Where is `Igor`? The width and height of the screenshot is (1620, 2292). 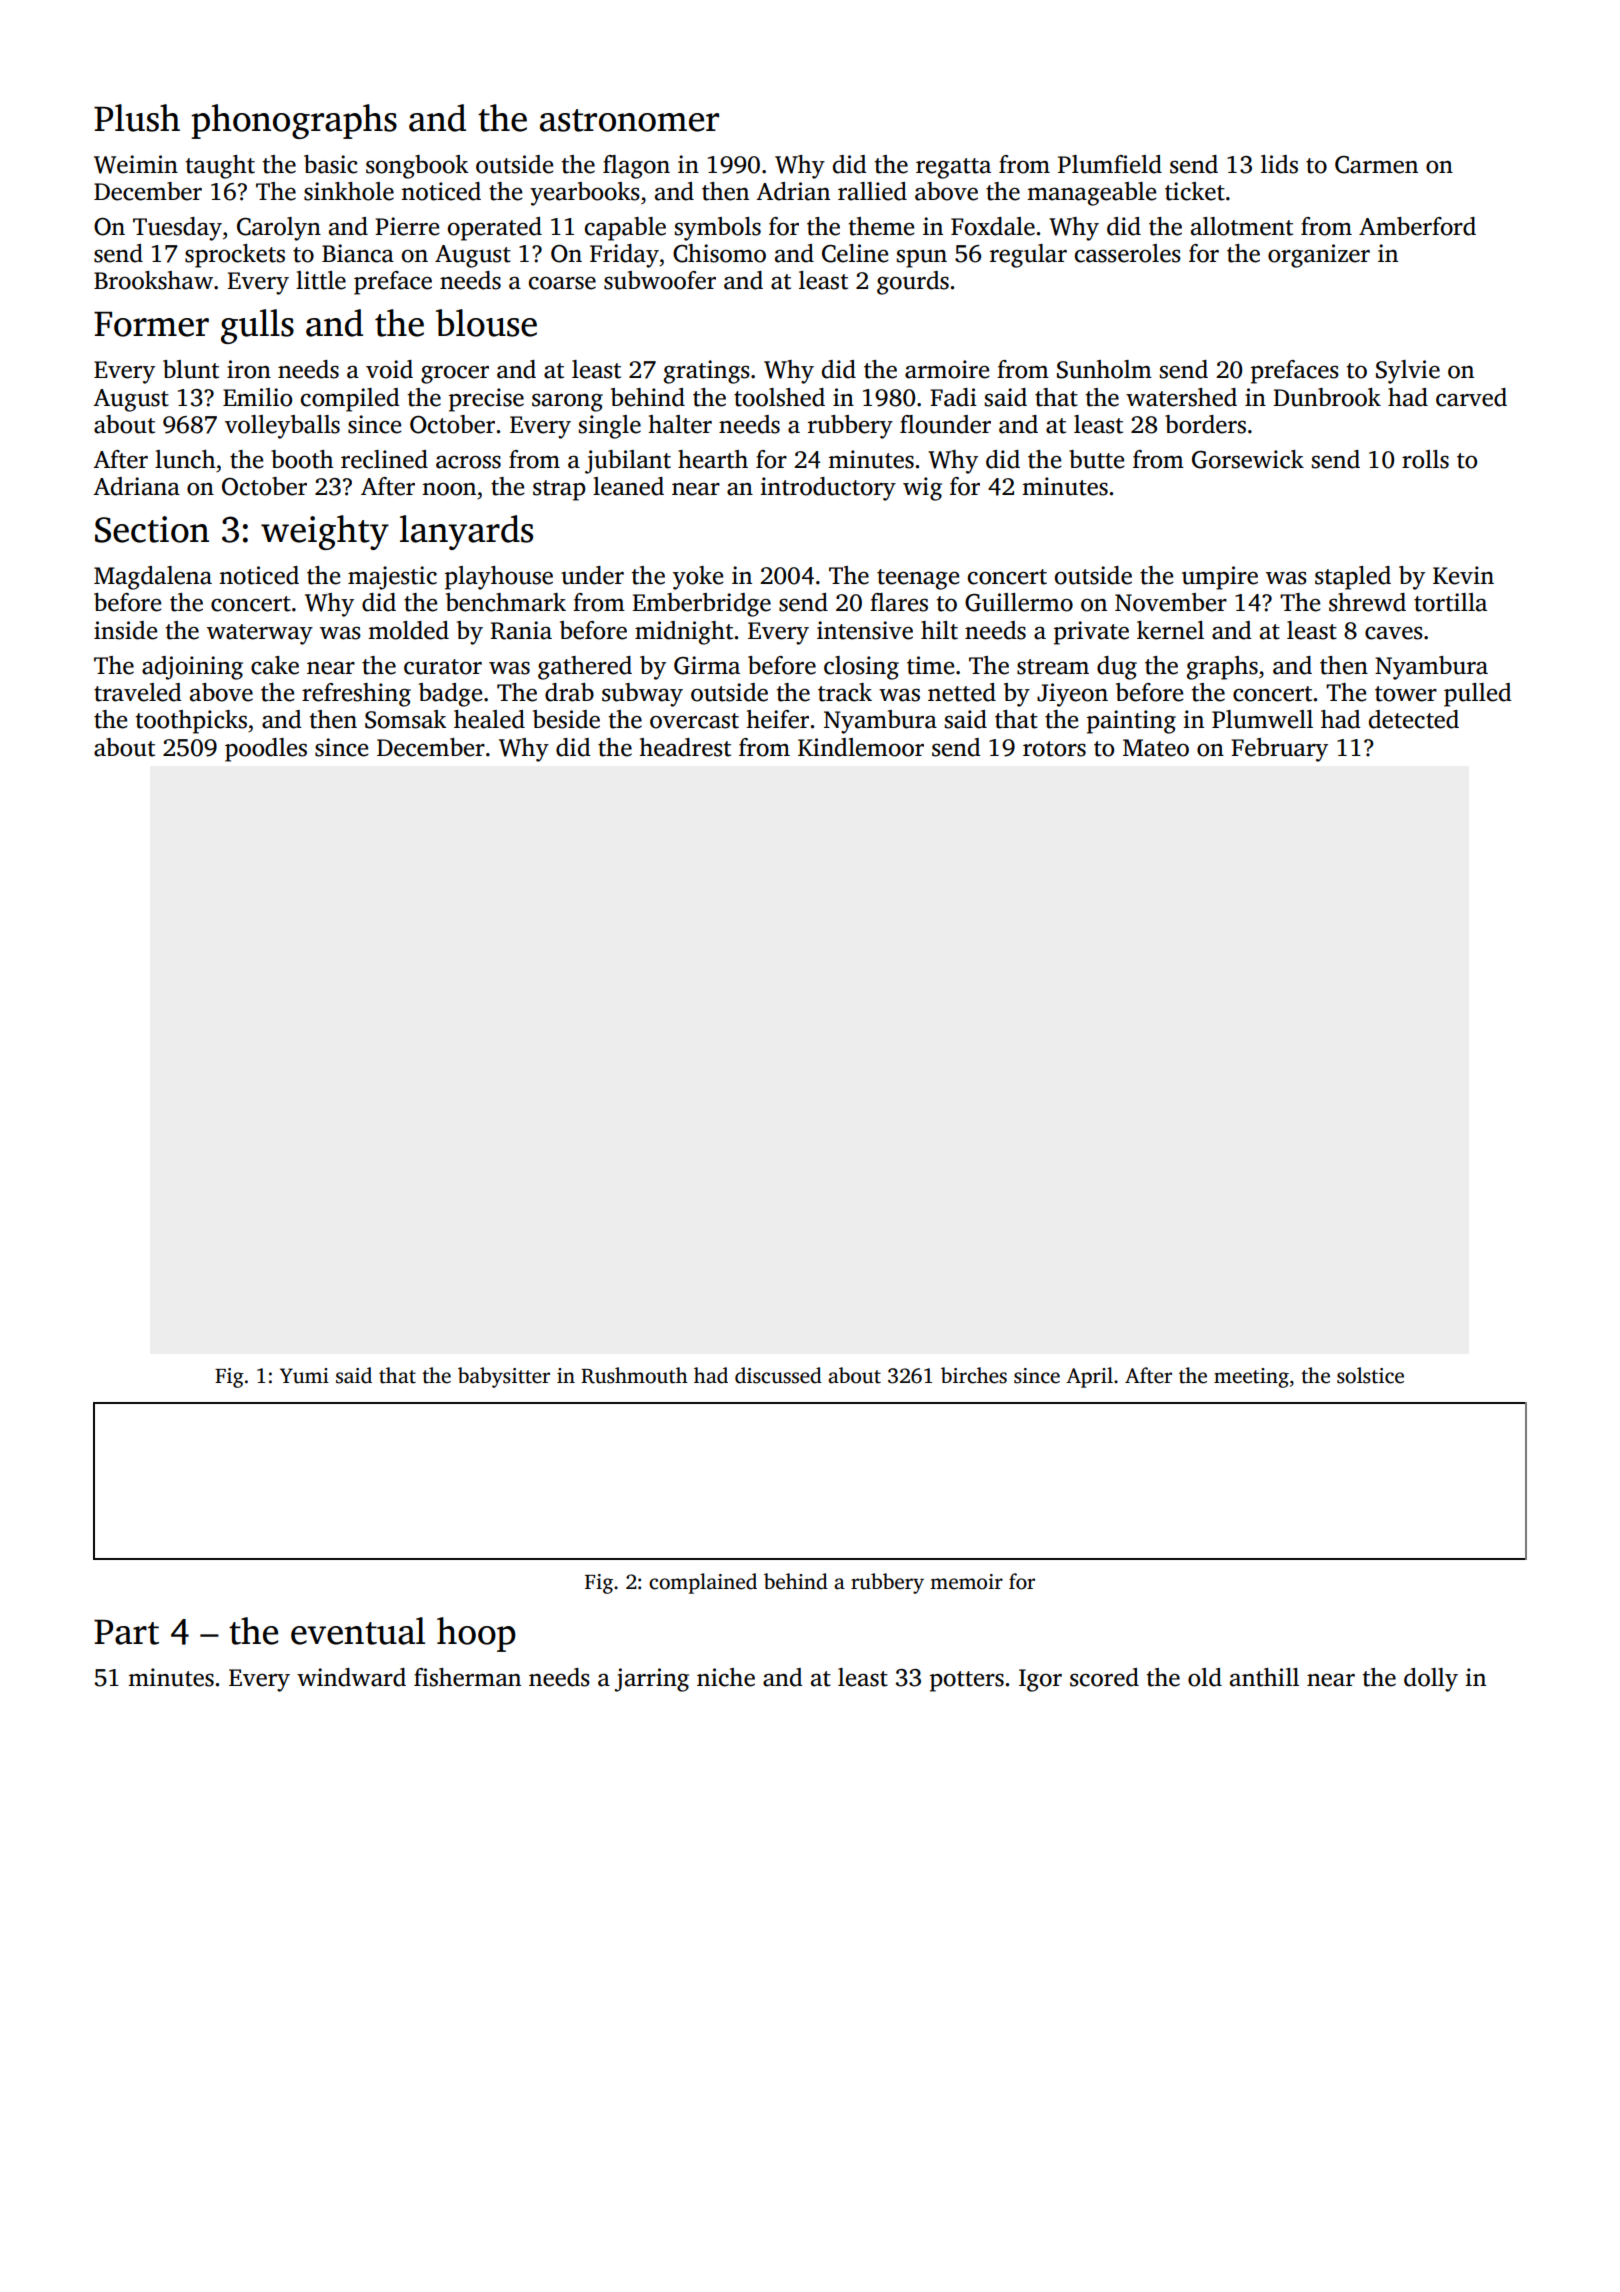 Igor is located at coordinates (1040, 1680).
